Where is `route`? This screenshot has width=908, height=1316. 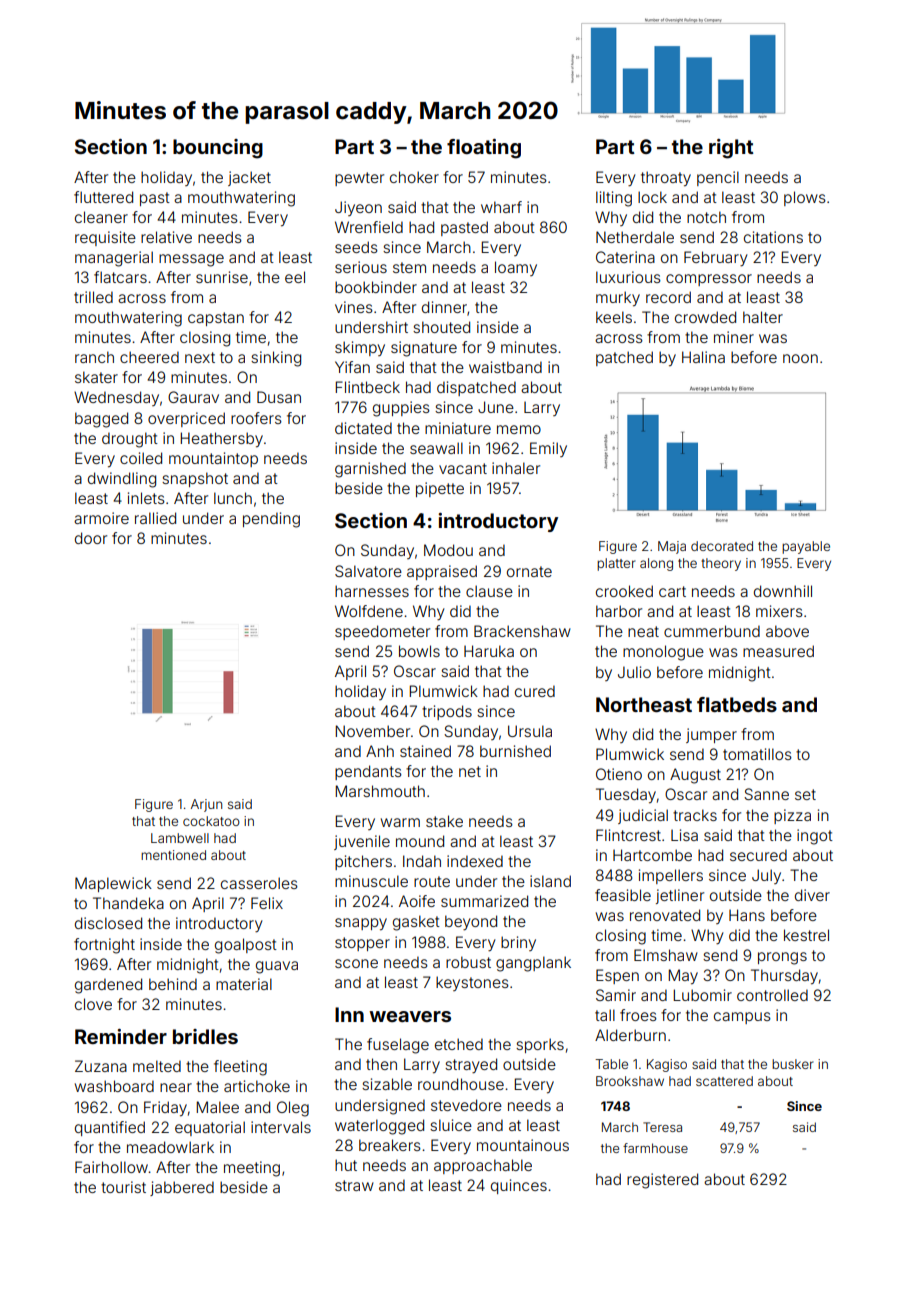 route is located at coordinates (432, 881).
